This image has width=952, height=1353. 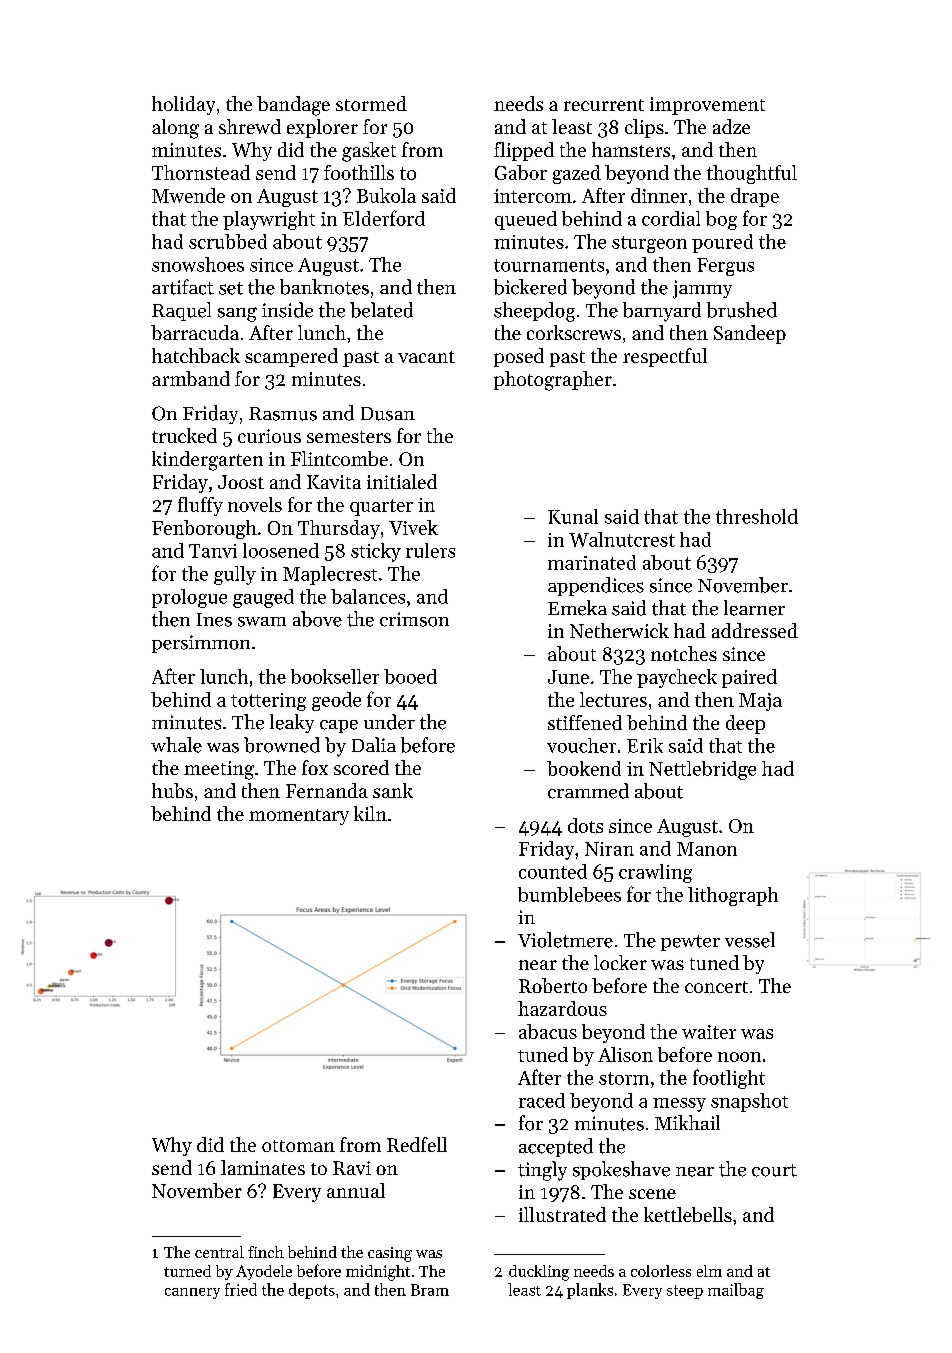 What do you see at coordinates (192, 1293) in the image?
I see `cannery` at bounding box center [192, 1293].
